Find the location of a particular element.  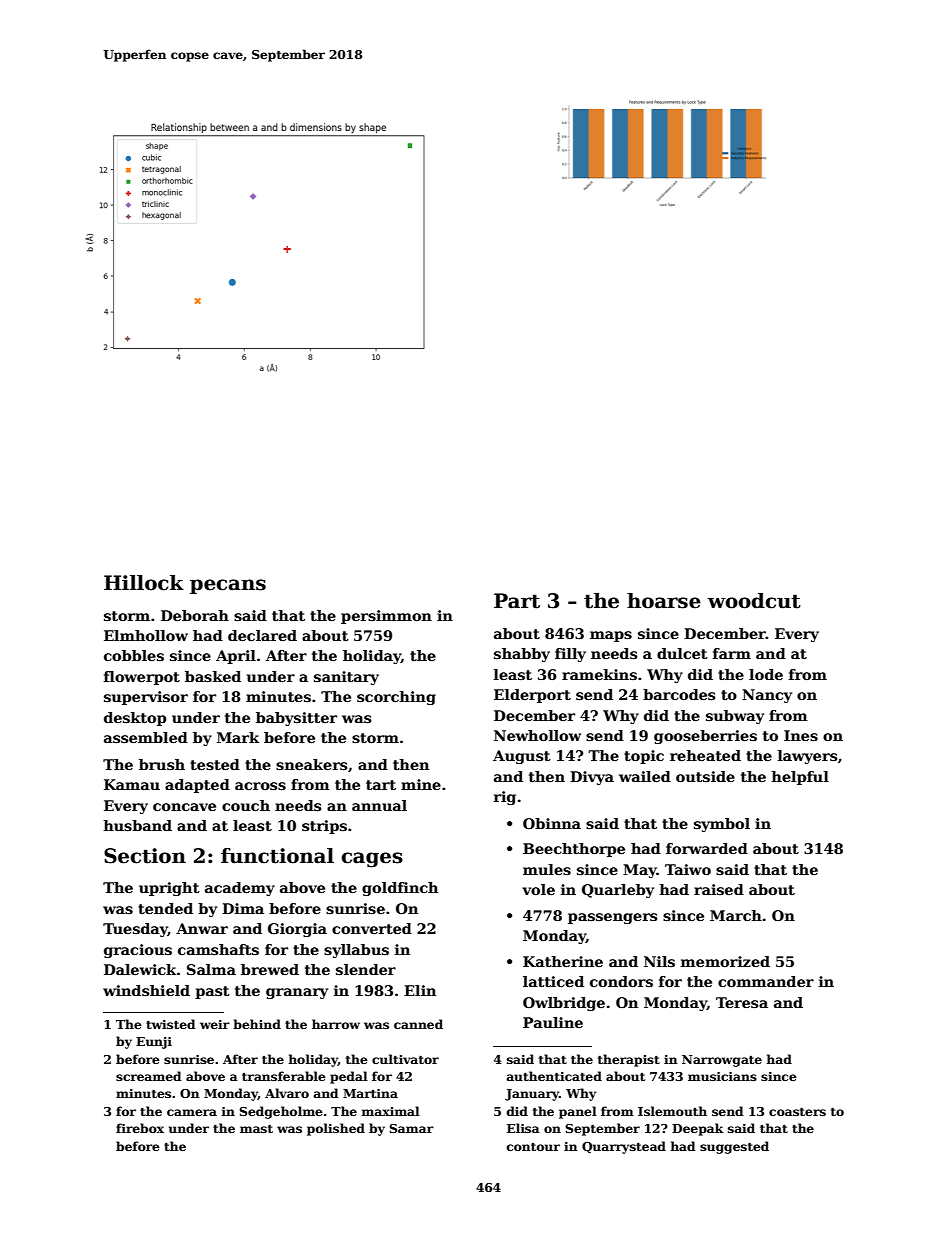

cages is located at coordinates (372, 860).
